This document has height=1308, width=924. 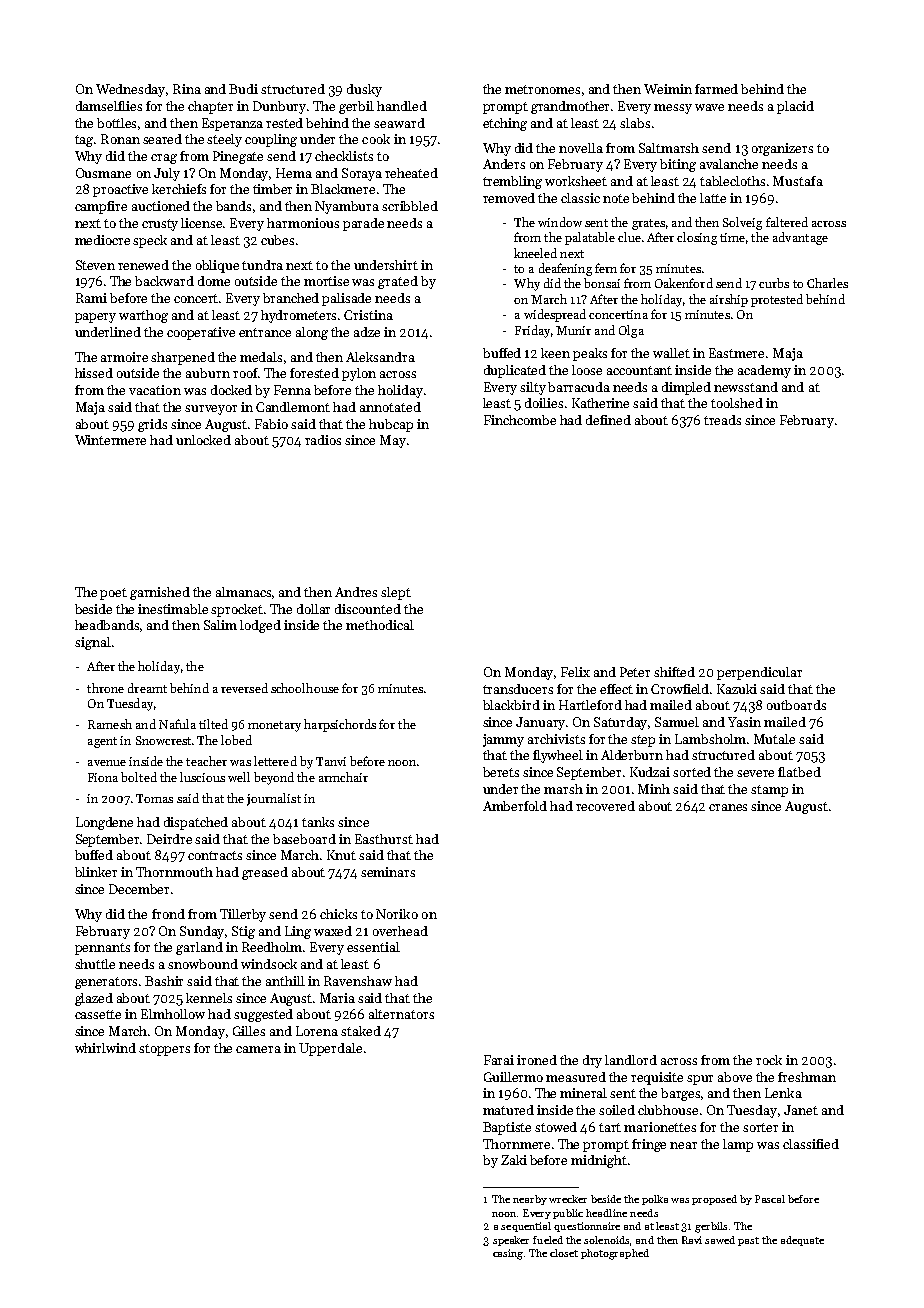 What do you see at coordinates (722, 420) in the document?
I see `treads` at bounding box center [722, 420].
